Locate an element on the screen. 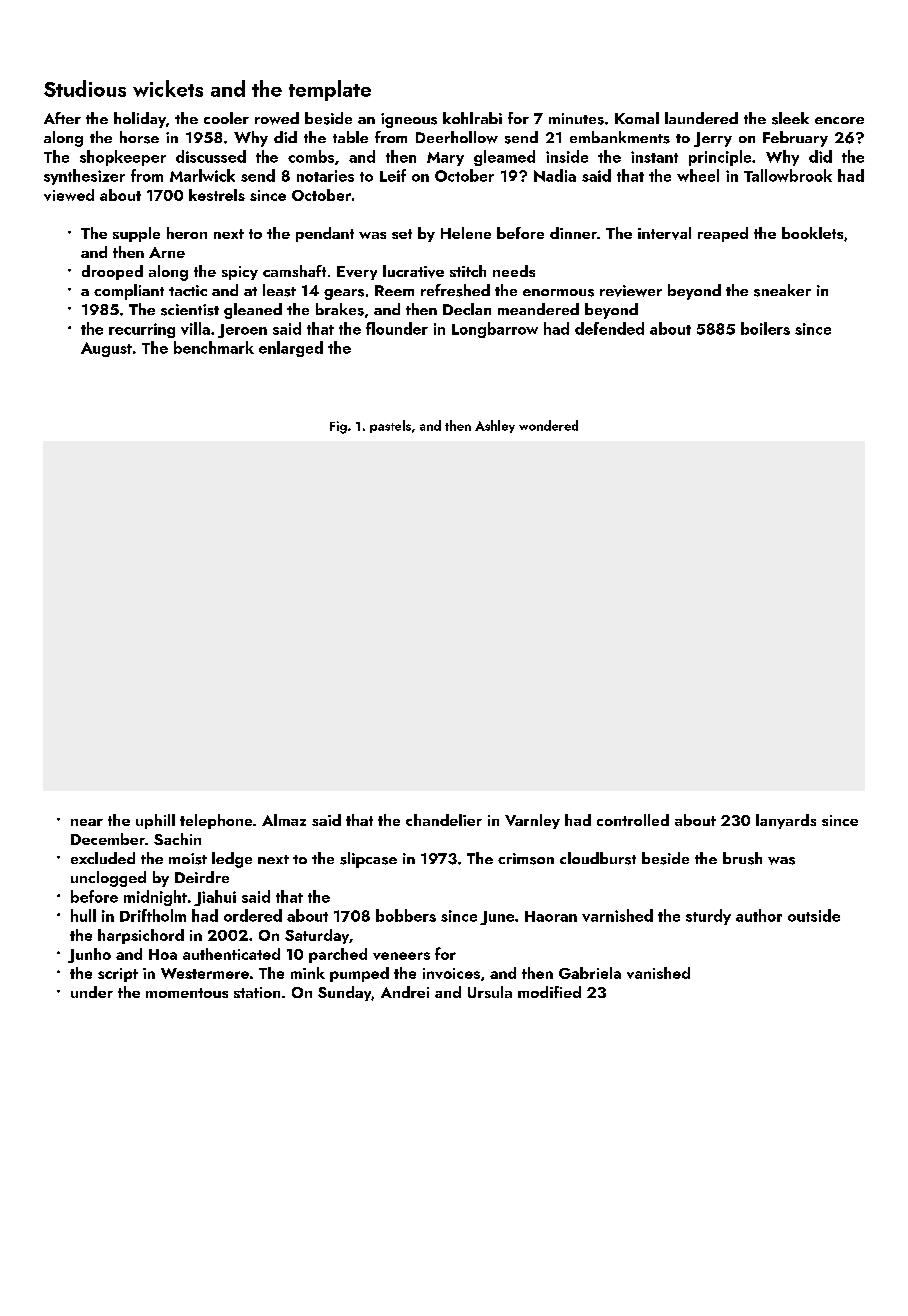 The image size is (908, 1316). Fig is located at coordinates (338, 427).
